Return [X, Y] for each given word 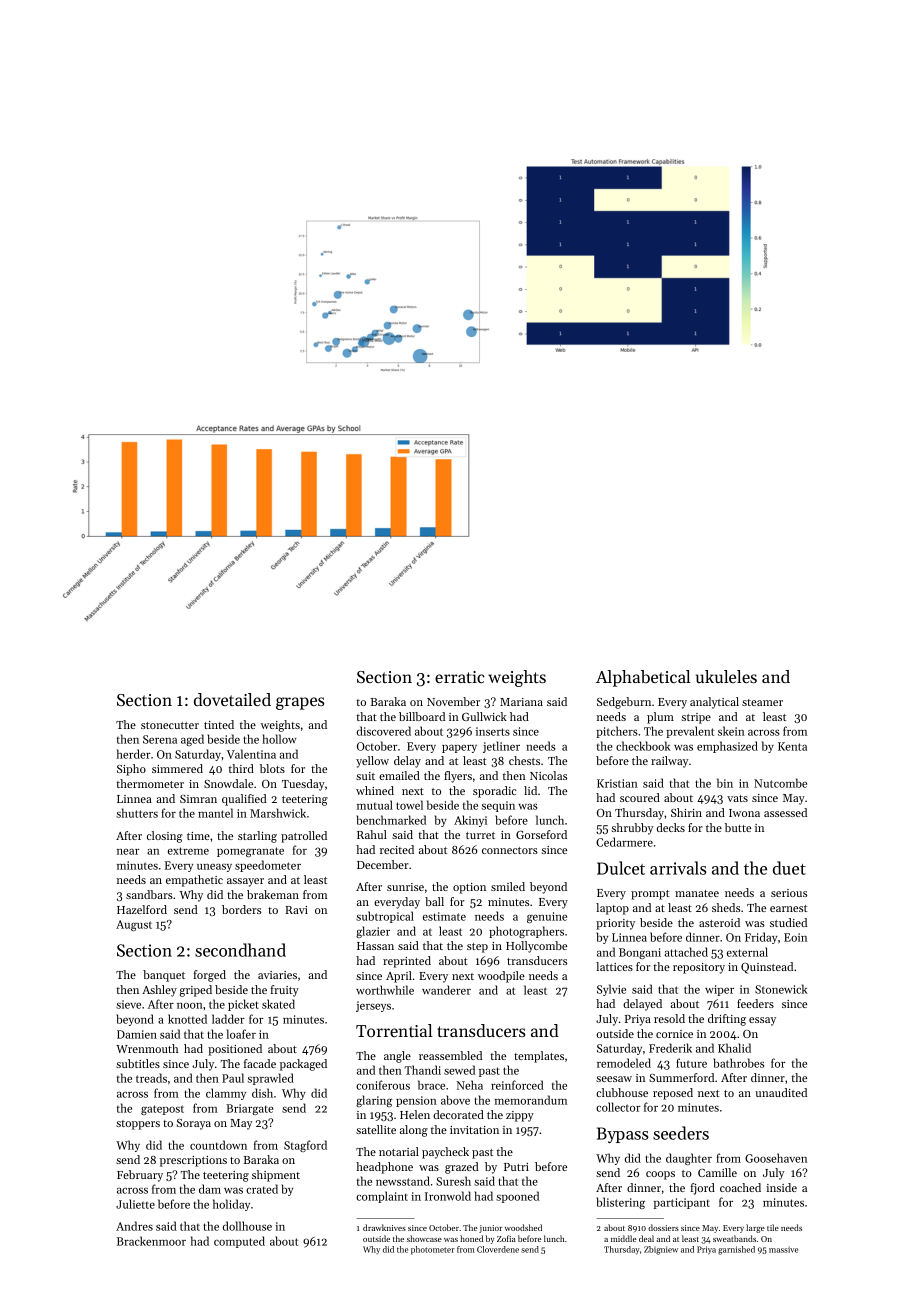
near [128, 852]
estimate [444, 916]
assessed [785, 812]
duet [789, 868]
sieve [128, 1004]
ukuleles [726, 676]
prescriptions [193, 1161]
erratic [460, 677]
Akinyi [470, 821]
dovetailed [232, 699]
